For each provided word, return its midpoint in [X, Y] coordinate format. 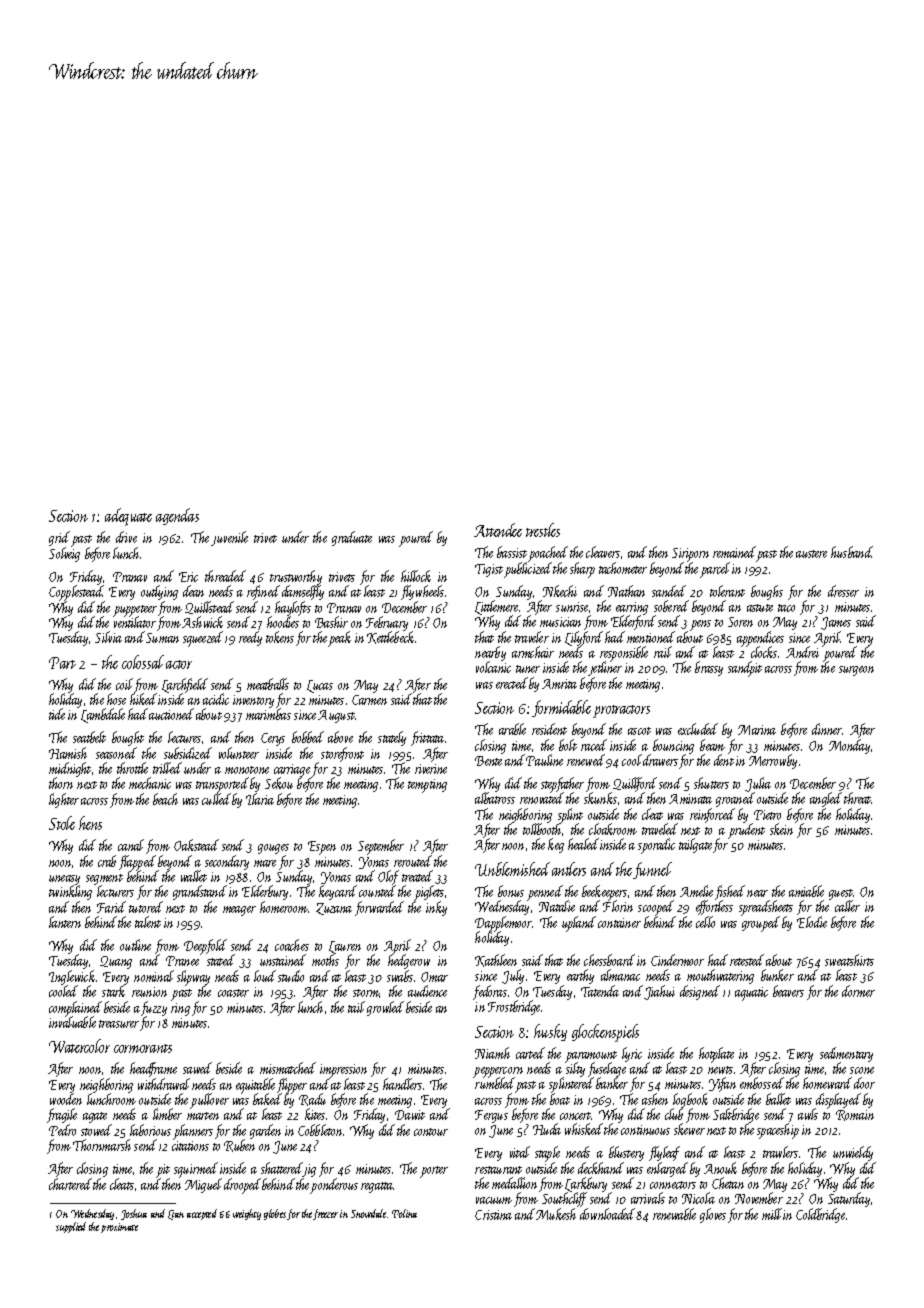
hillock [416, 576]
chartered [70, 1184]
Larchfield [185, 686]
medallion [514, 1183]
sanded [669, 591]
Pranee [182, 961]
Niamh [492, 1053]
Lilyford [584, 639]
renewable [674, 1214]
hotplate [716, 1055]
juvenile [229, 538]
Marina [757, 730]
